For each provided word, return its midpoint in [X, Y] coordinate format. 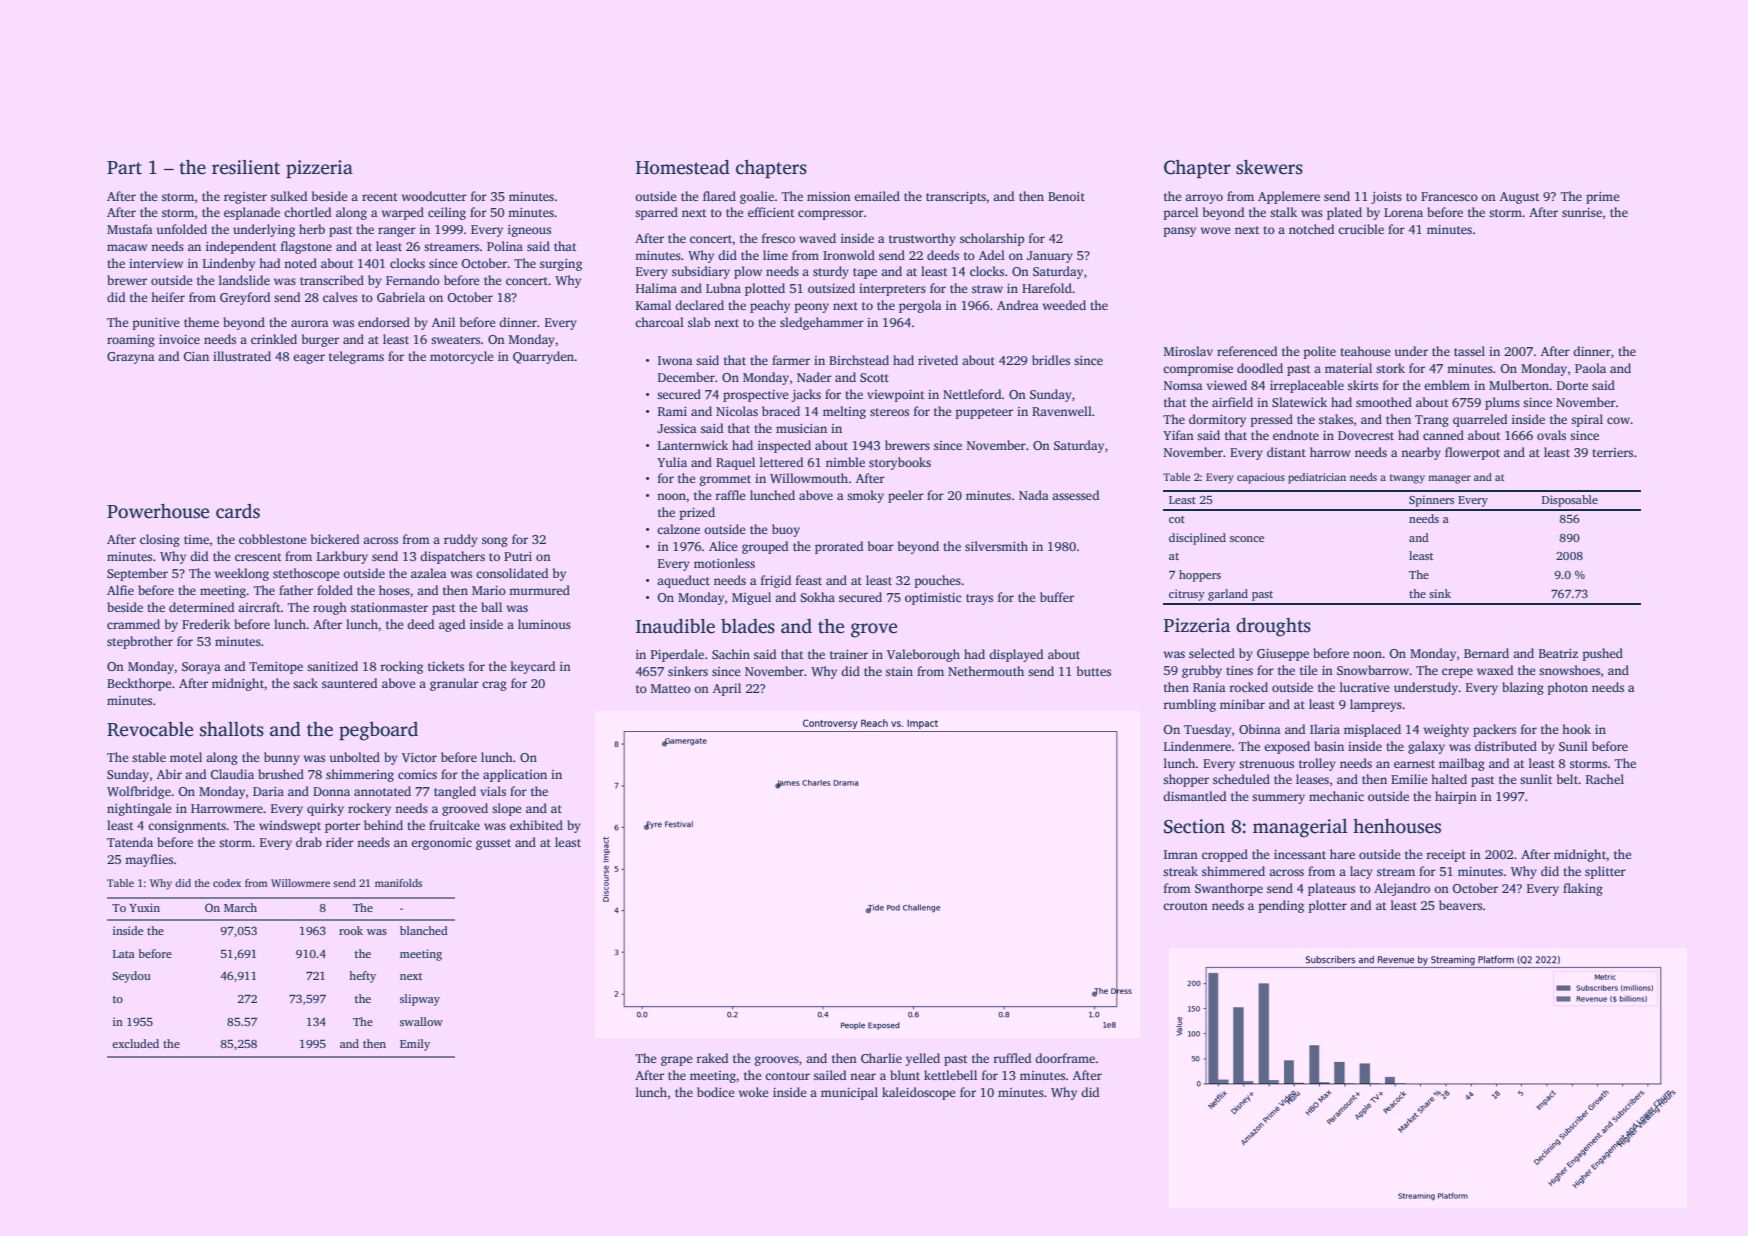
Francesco [1449, 196]
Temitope [276, 668]
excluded [135, 1043]
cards [238, 511]
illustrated [242, 356]
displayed [1016, 655]
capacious [1261, 478]
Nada [1034, 495]
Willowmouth [809, 478]
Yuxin [144, 907]
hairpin [1456, 797]
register [245, 198]
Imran [1181, 854]
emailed [877, 196]
